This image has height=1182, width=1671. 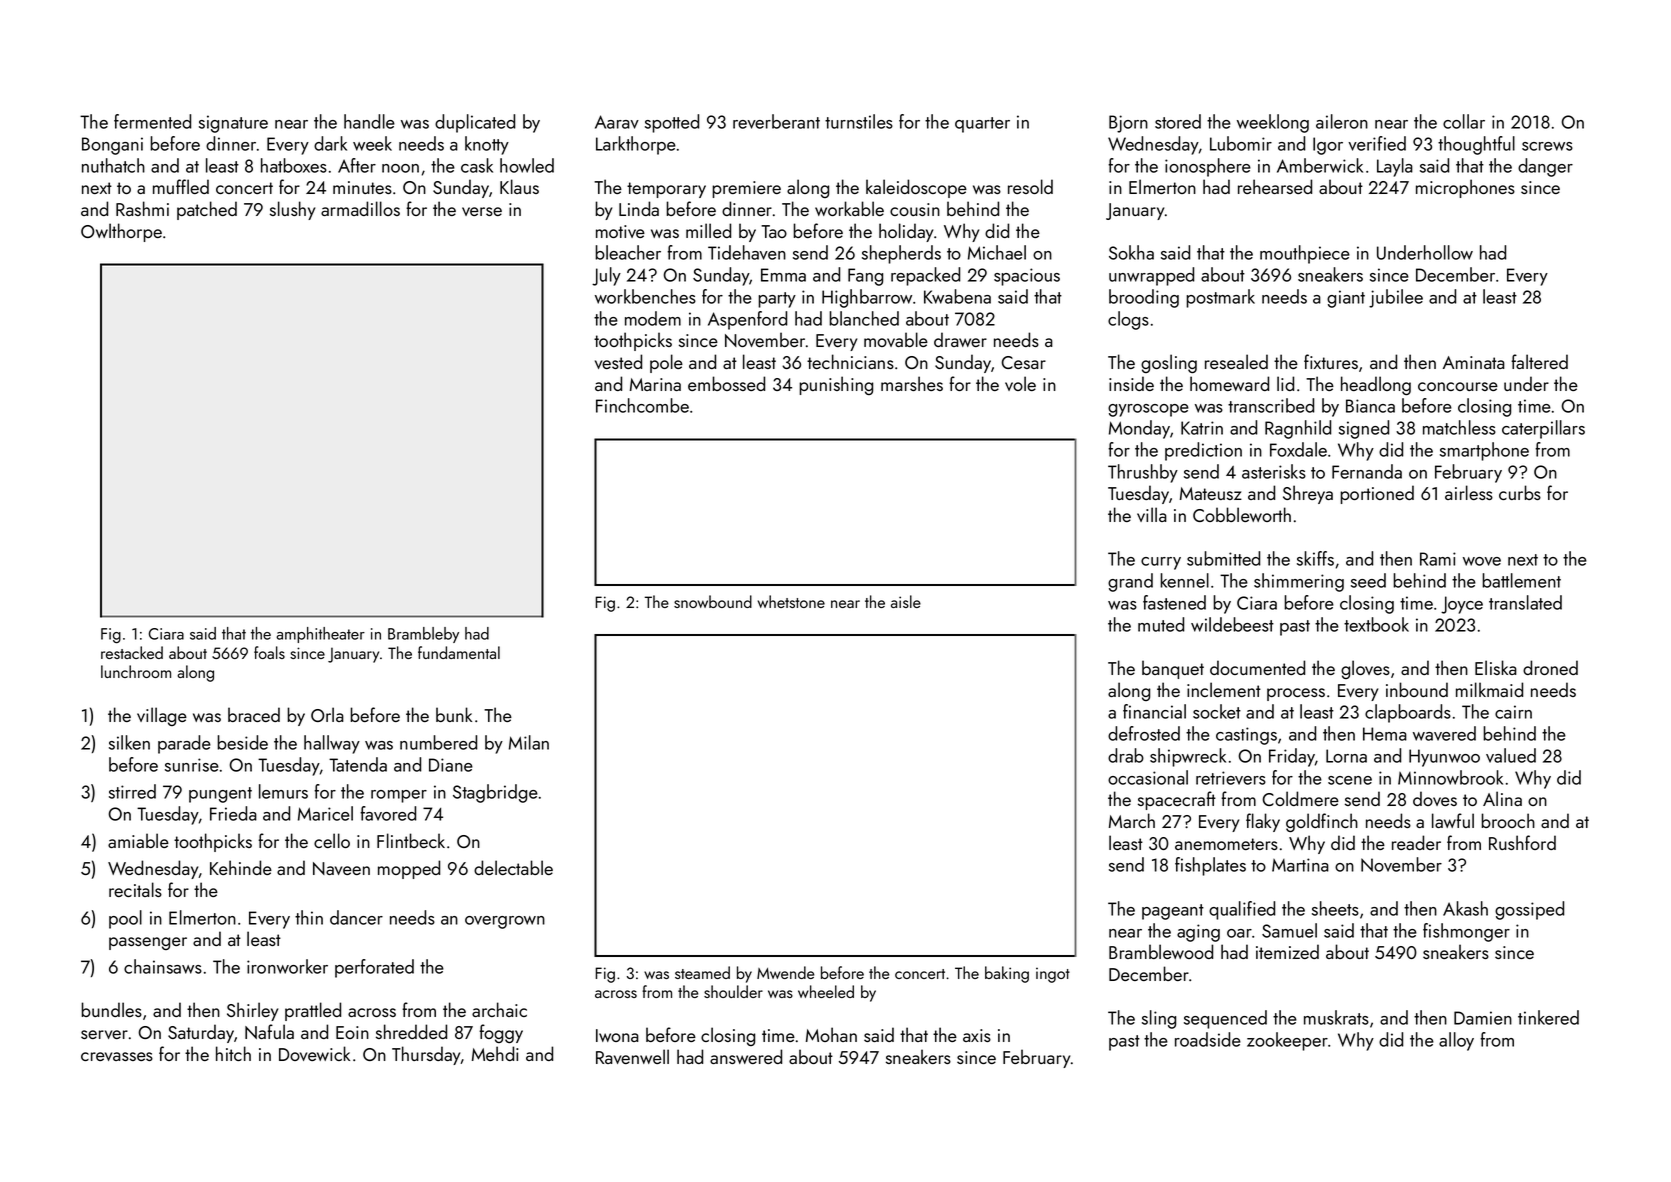 I want to click on temporary, so click(x=666, y=190).
